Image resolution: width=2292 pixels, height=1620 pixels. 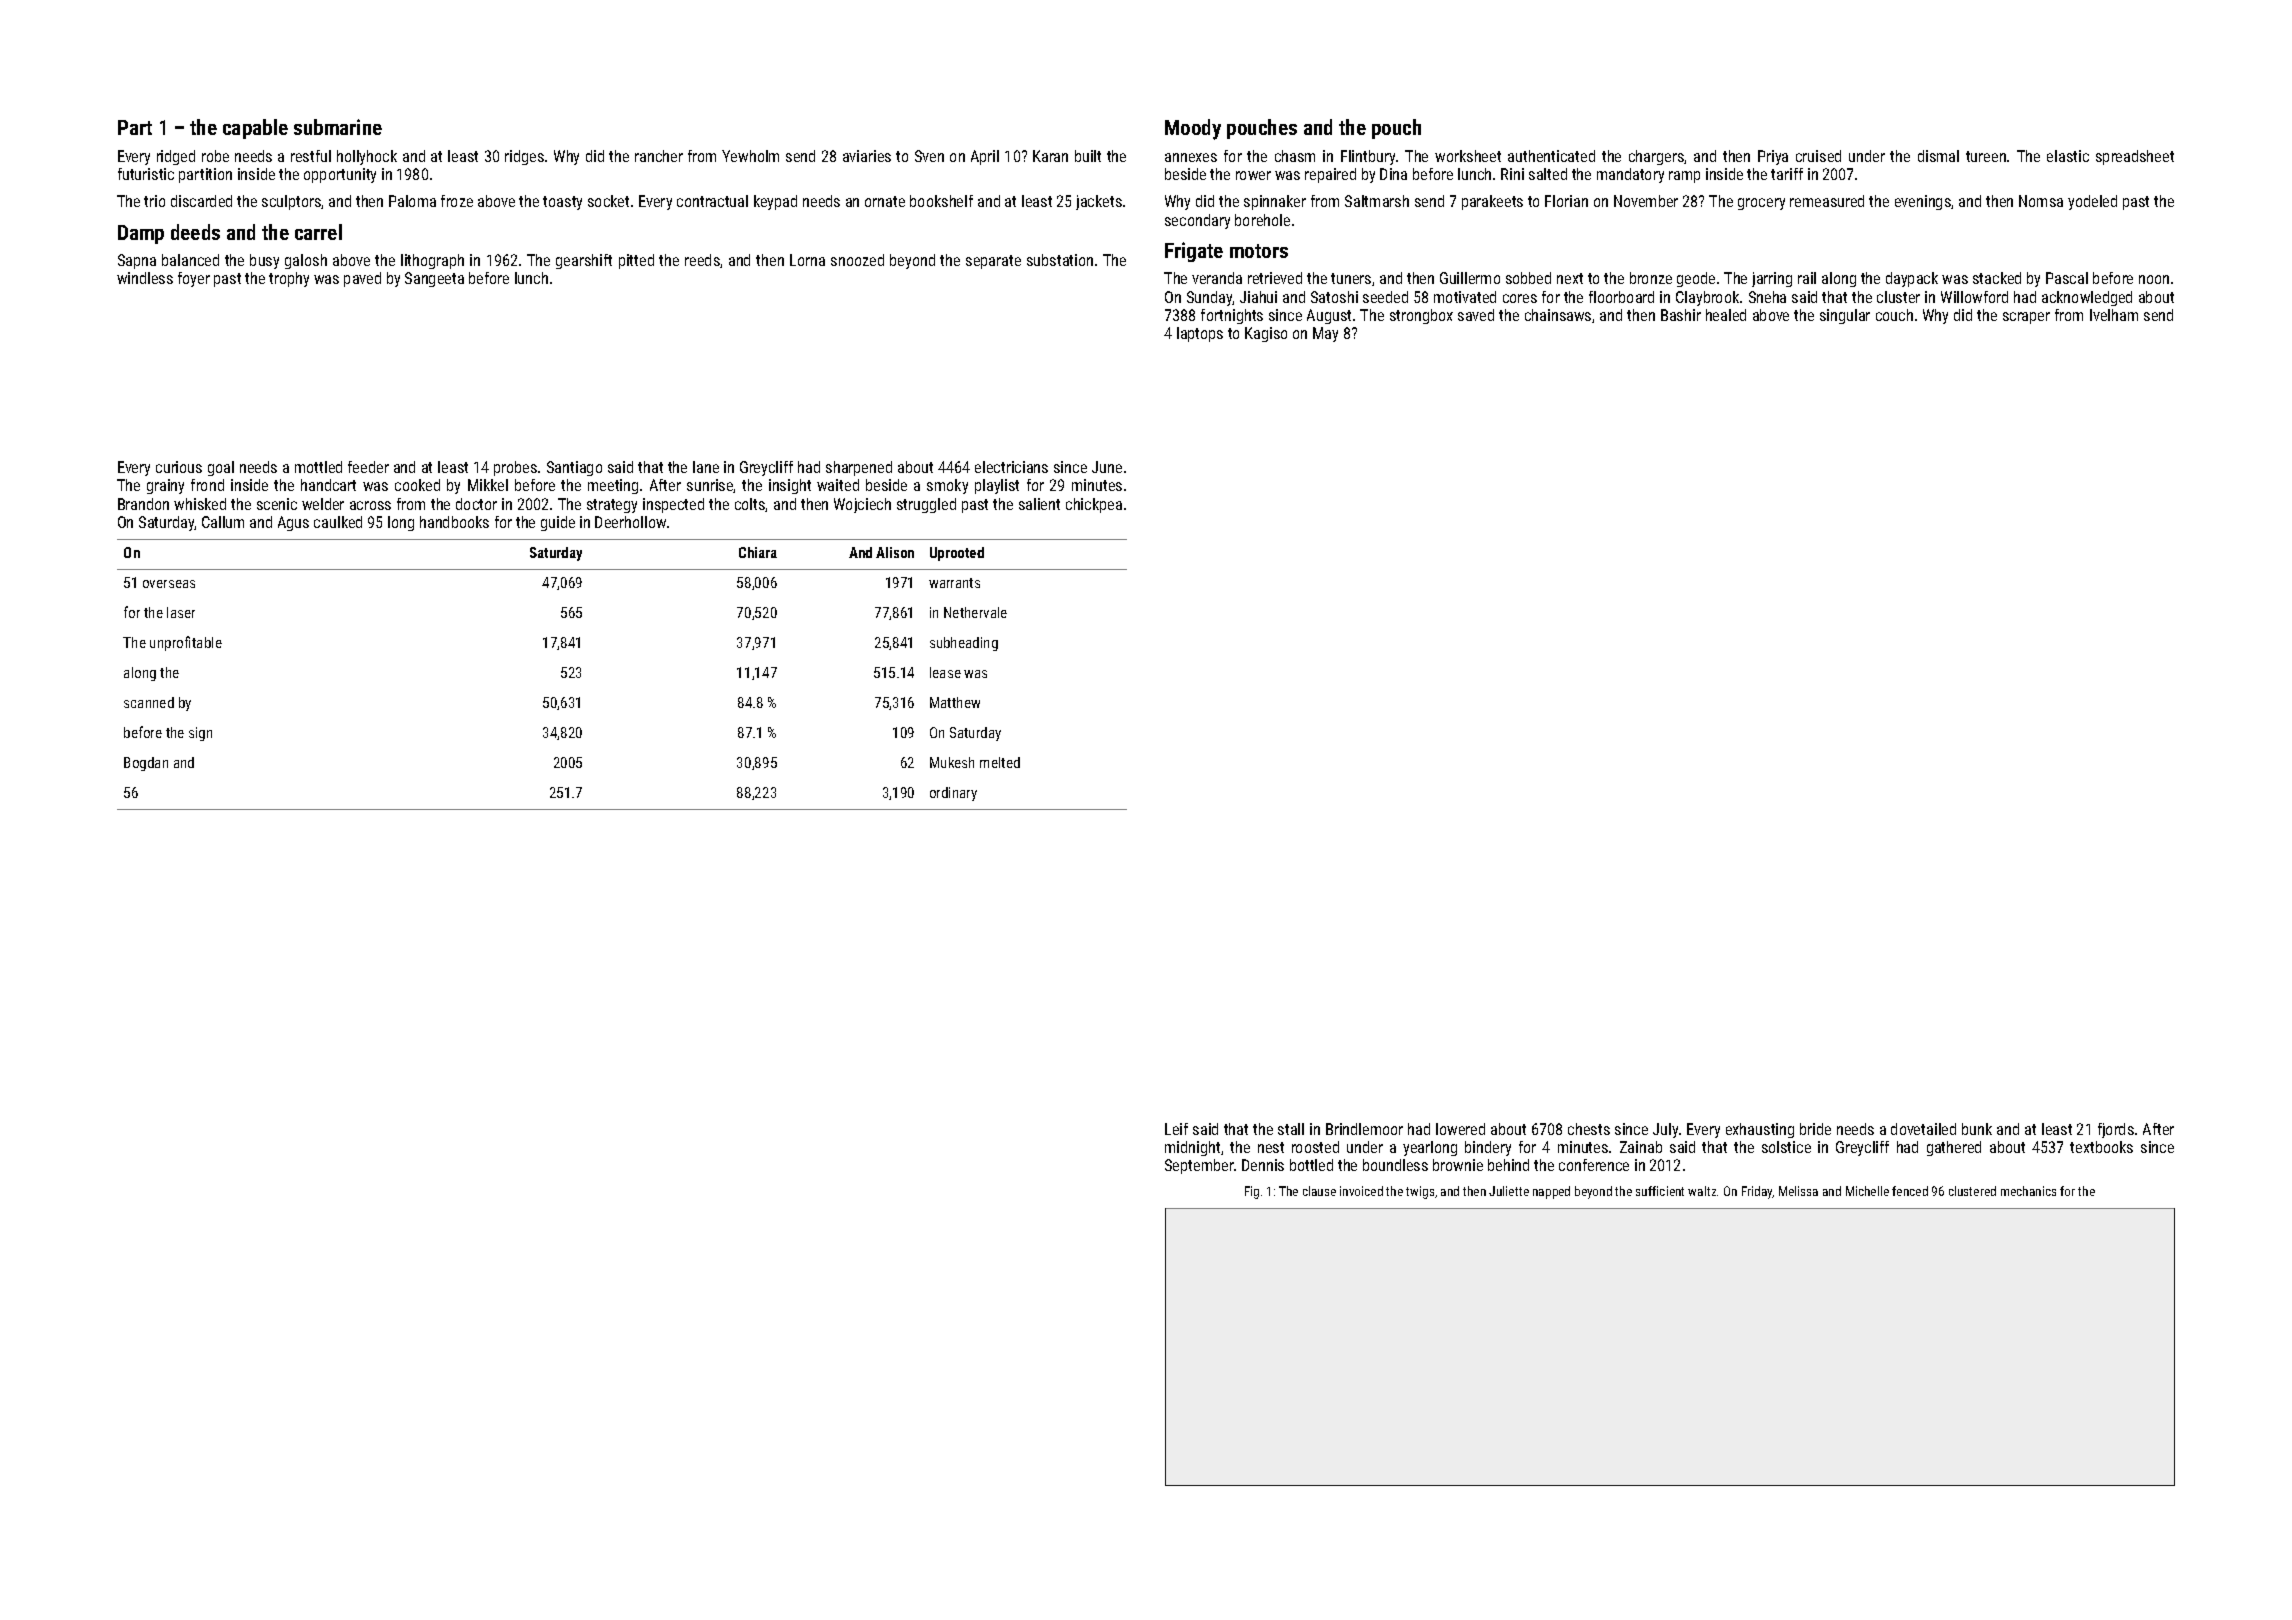 I want to click on Bogdan, so click(x=146, y=764).
